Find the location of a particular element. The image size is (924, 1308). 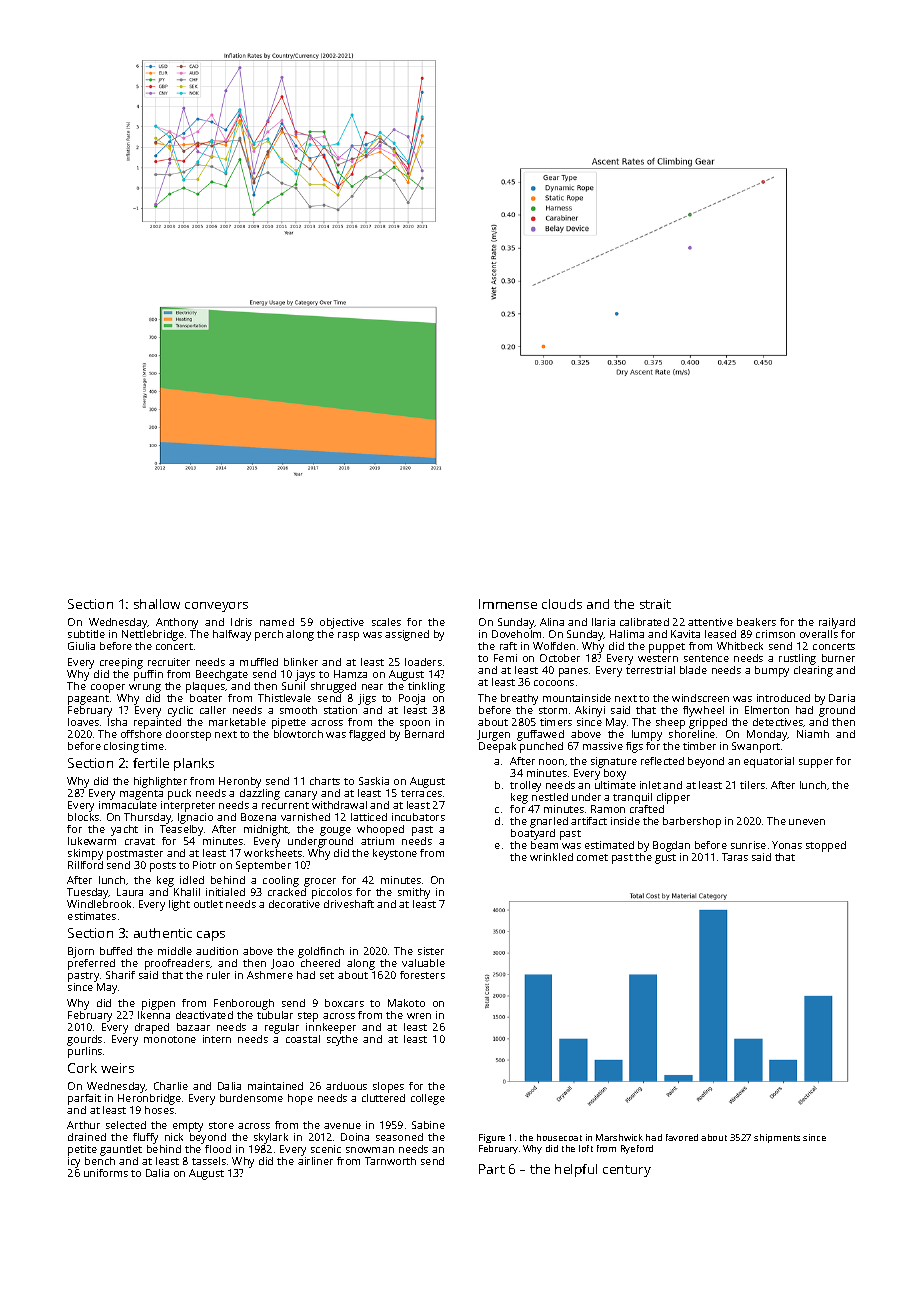

spoon is located at coordinates (415, 724).
